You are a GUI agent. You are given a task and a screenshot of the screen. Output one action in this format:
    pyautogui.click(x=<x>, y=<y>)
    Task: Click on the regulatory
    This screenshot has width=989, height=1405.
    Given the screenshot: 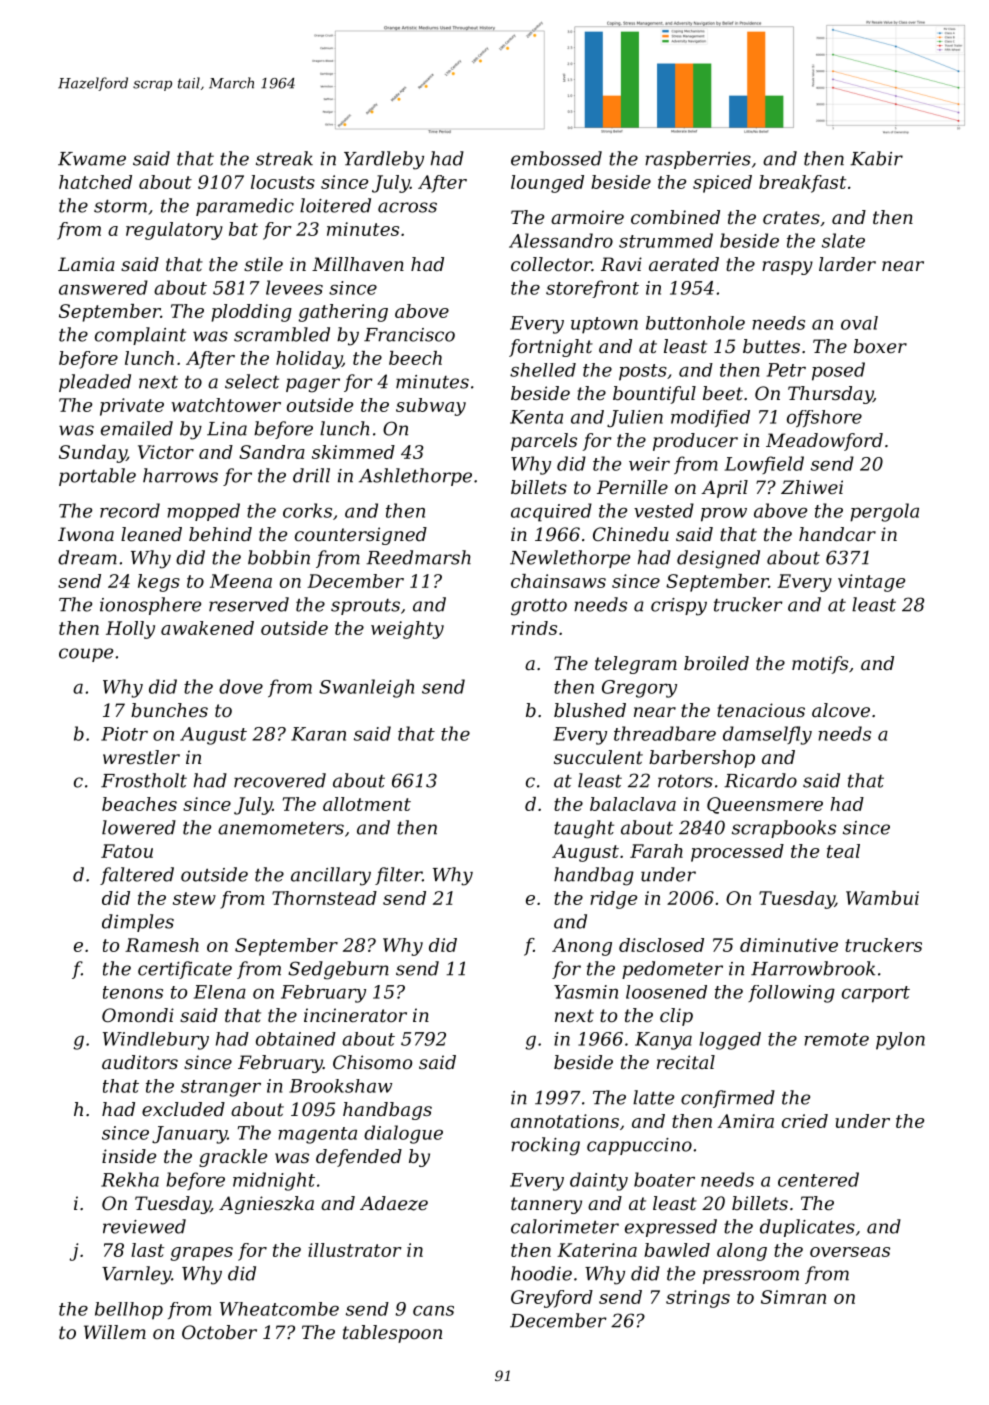 What is the action you would take?
    pyautogui.click(x=174, y=231)
